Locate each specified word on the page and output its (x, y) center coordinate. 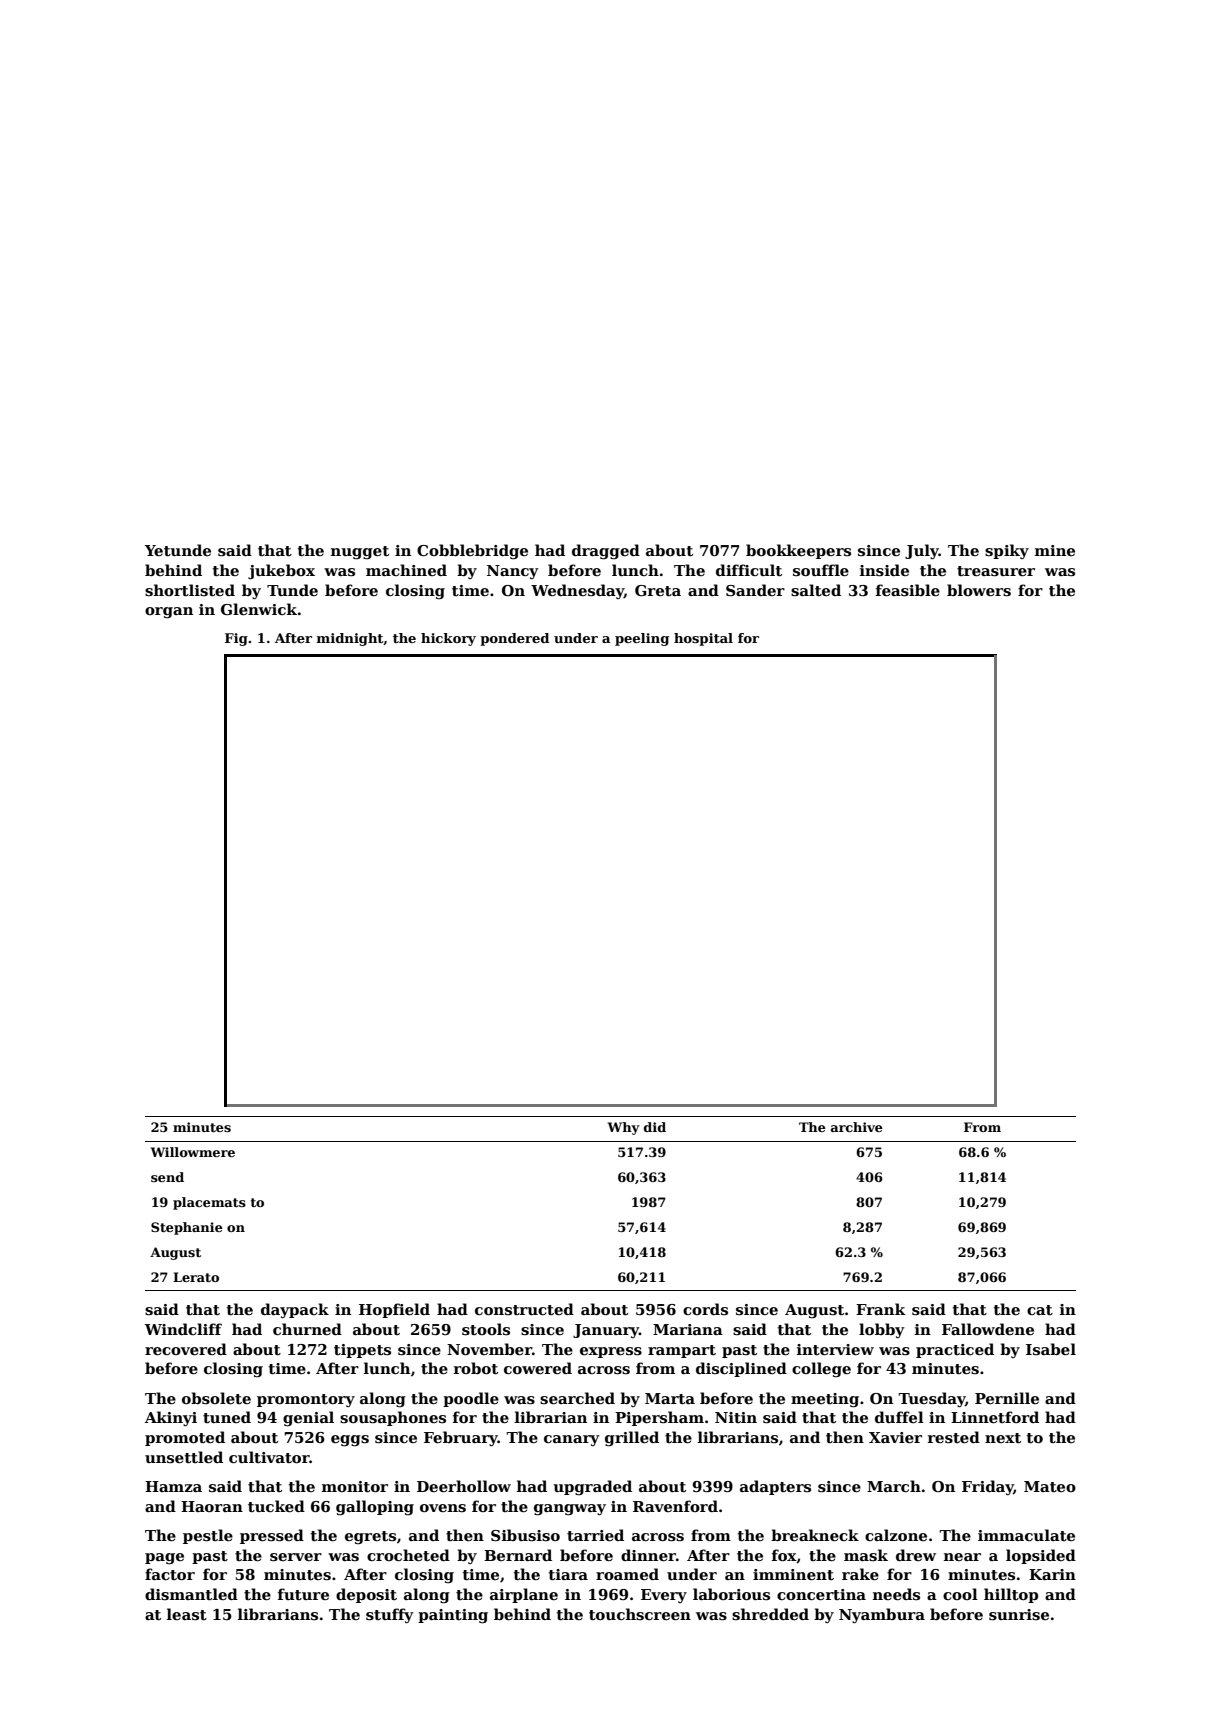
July (922, 551)
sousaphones (393, 1418)
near (962, 1557)
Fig (236, 639)
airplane (524, 1595)
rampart (682, 1351)
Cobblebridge (472, 552)
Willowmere (193, 1152)
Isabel (1051, 1349)
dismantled (191, 1594)
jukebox (281, 572)
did (655, 1127)
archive (857, 1127)
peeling (642, 639)
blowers (979, 590)
